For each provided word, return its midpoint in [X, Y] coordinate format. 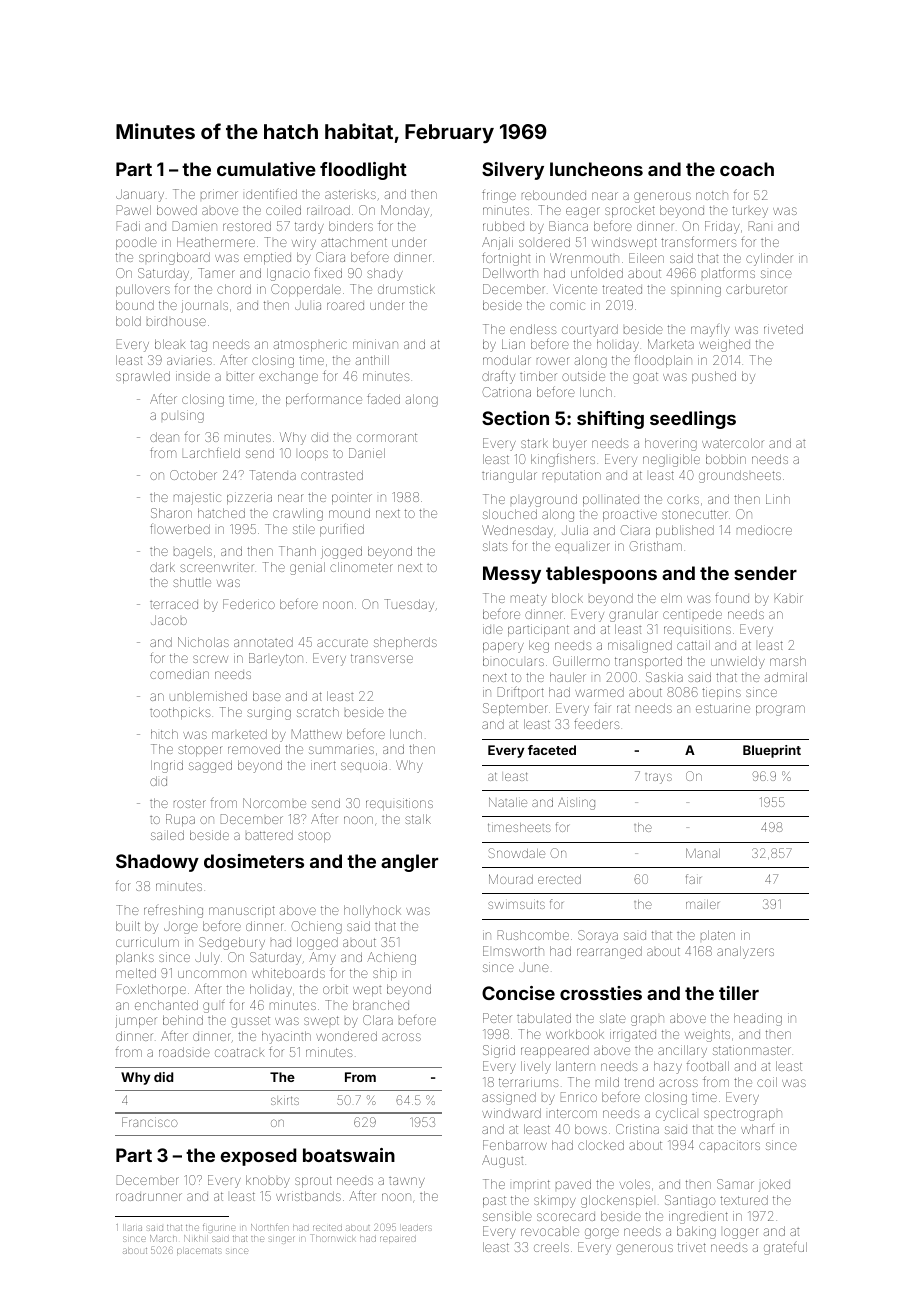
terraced [174, 605]
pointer [352, 498]
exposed [258, 1157]
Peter [497, 1018]
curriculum [147, 942]
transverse [382, 658]
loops [313, 455]
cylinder [769, 259]
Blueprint [772, 751]
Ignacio [288, 274]
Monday [405, 211]
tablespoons [601, 575]
